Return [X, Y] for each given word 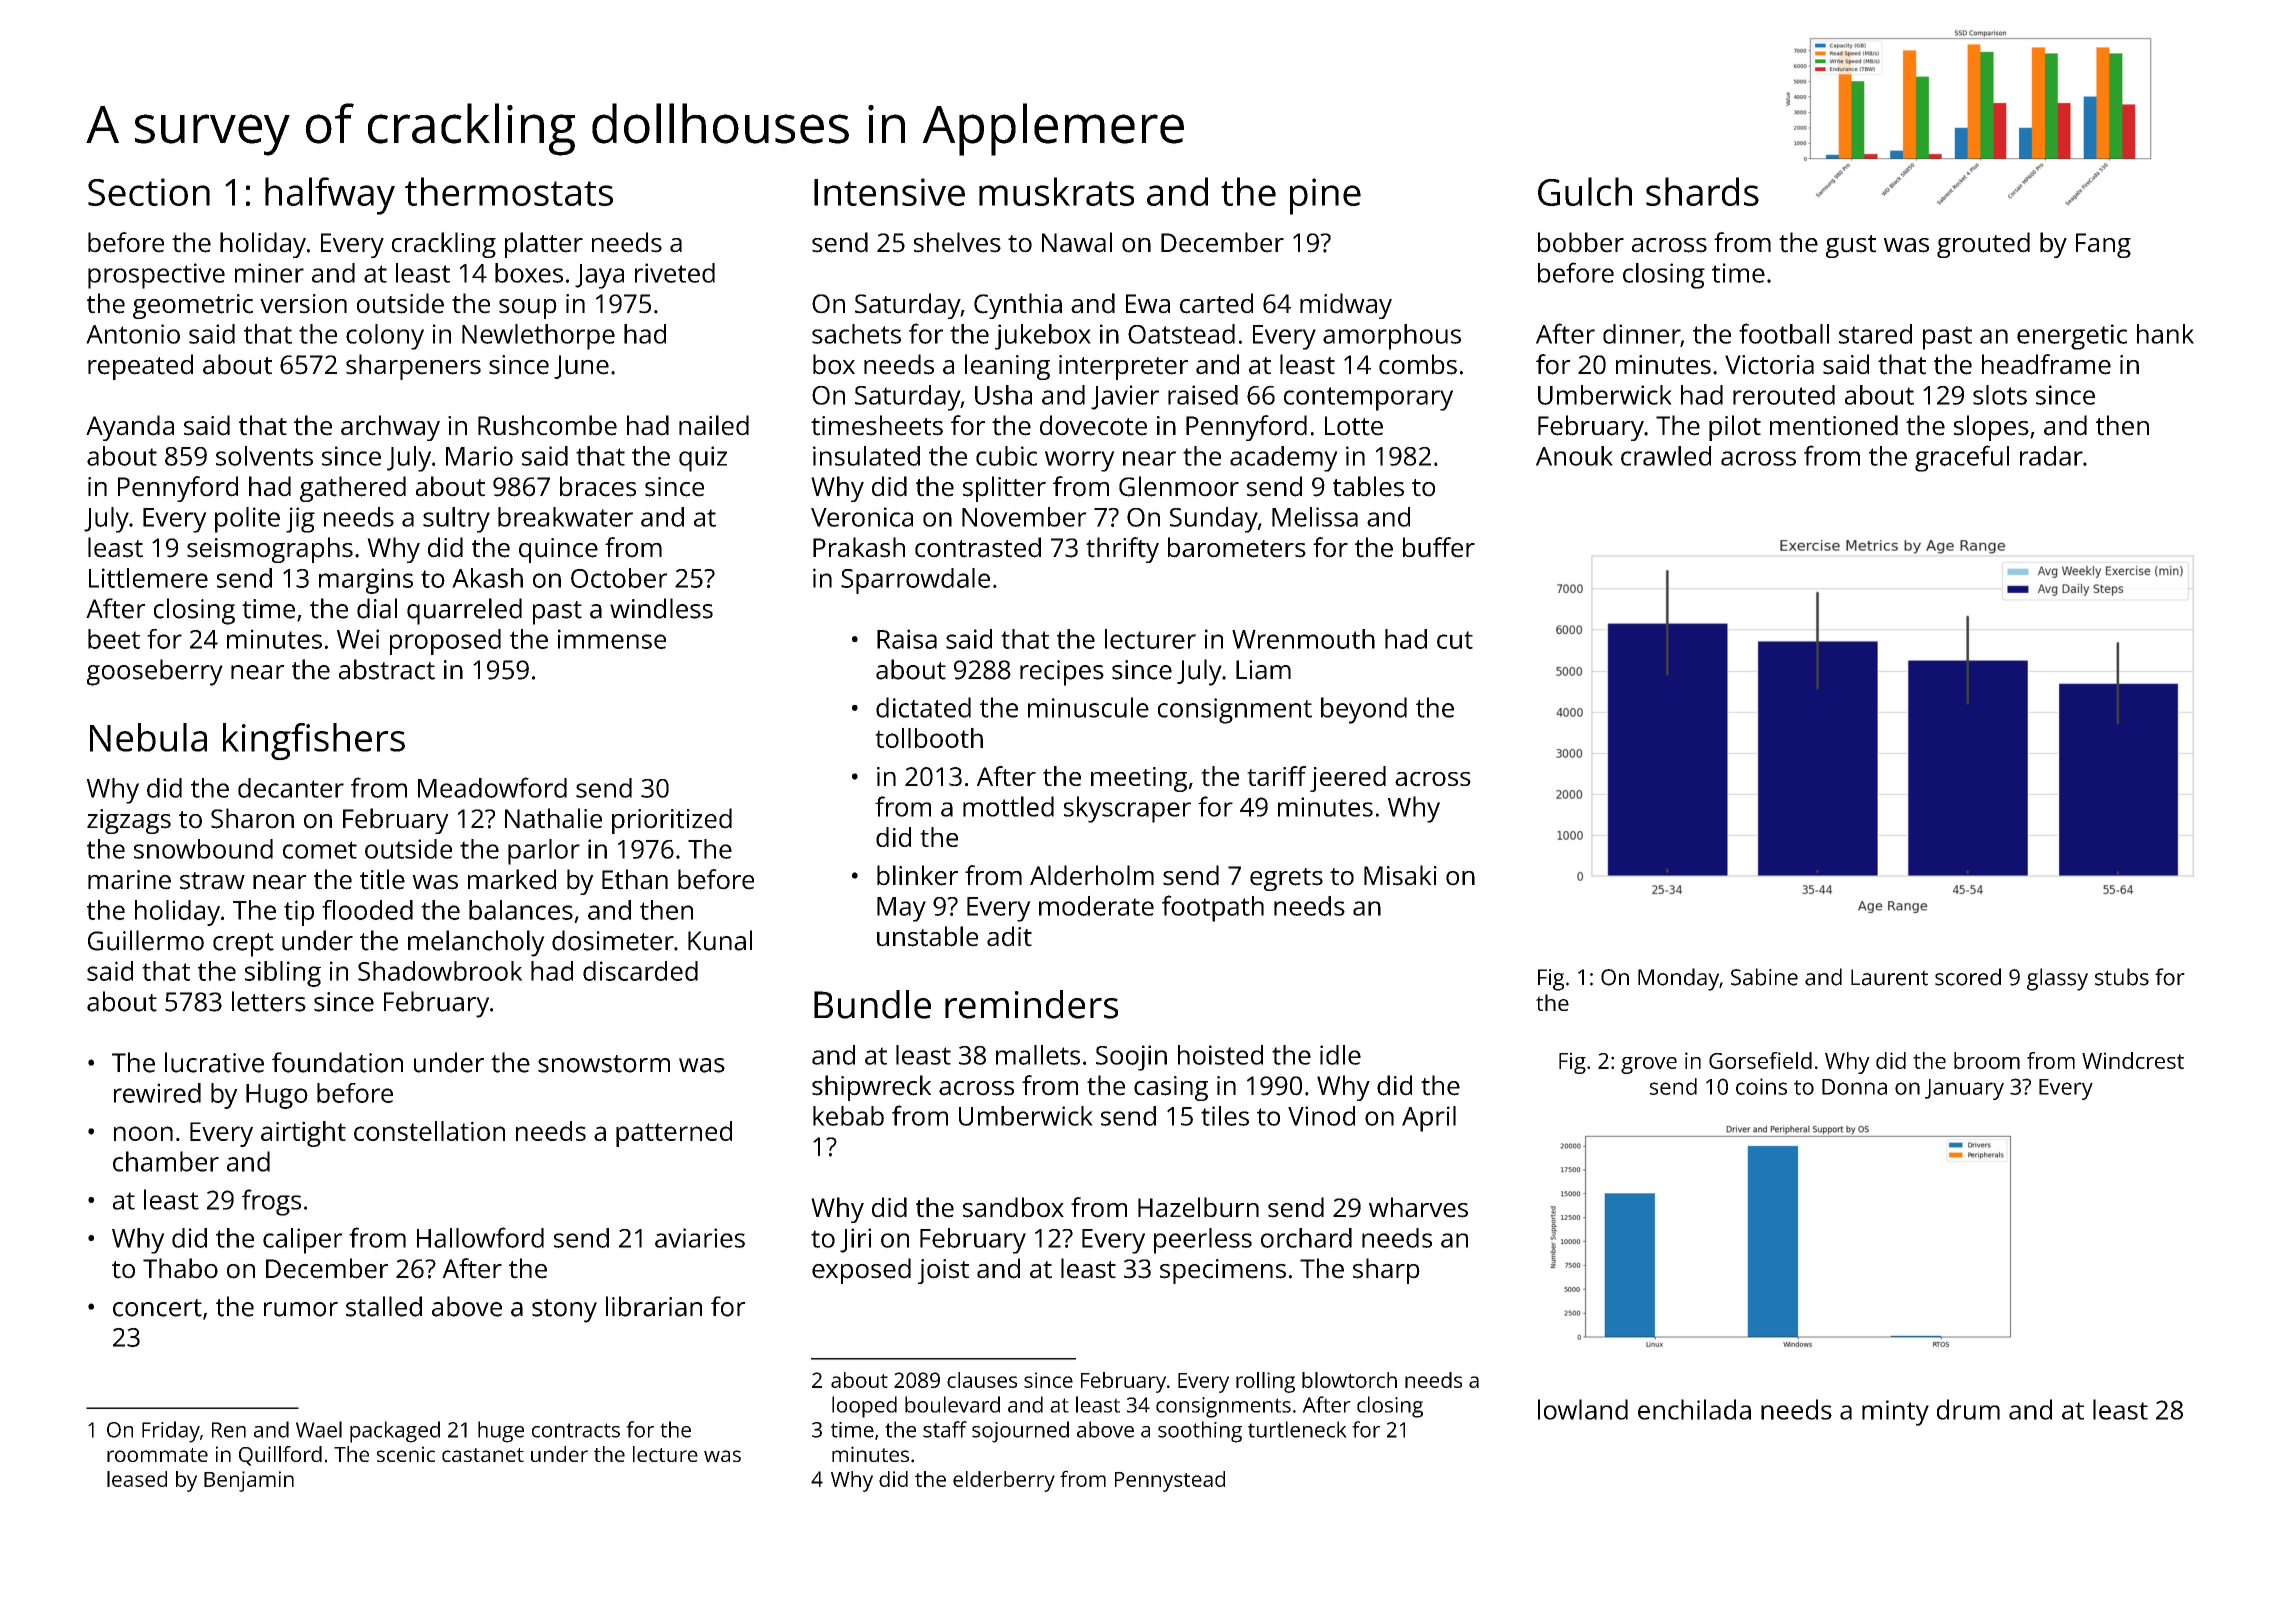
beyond [1364, 710]
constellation [429, 1131]
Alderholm [1092, 875]
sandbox [1013, 1207]
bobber [1581, 242]
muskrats [1056, 191]
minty [1895, 1413]
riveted [675, 273]
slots [2000, 395]
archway [390, 428]
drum [1968, 1409]
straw [212, 881]
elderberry [1004, 1481]
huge [501, 1432]
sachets [856, 334]
